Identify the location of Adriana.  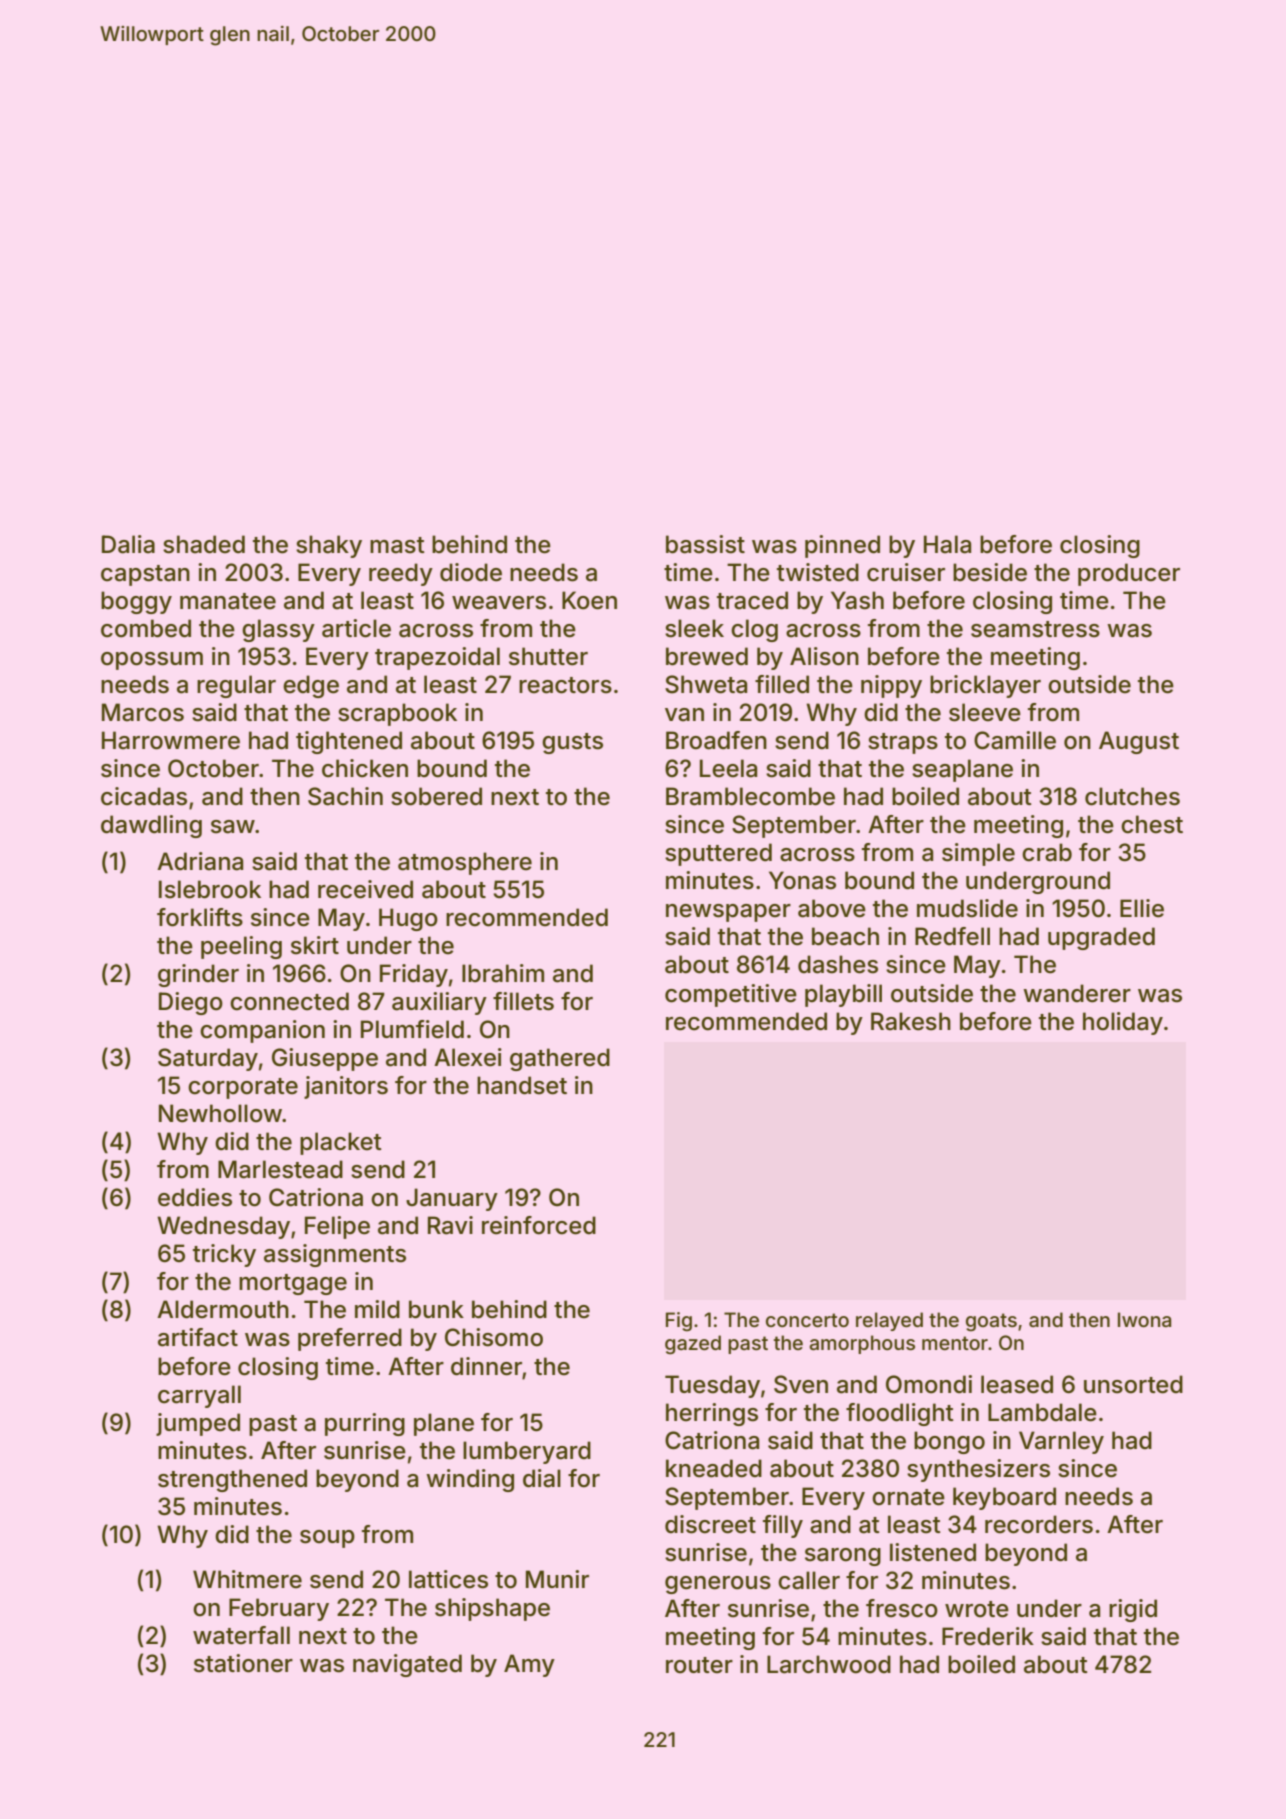
(200, 861).
